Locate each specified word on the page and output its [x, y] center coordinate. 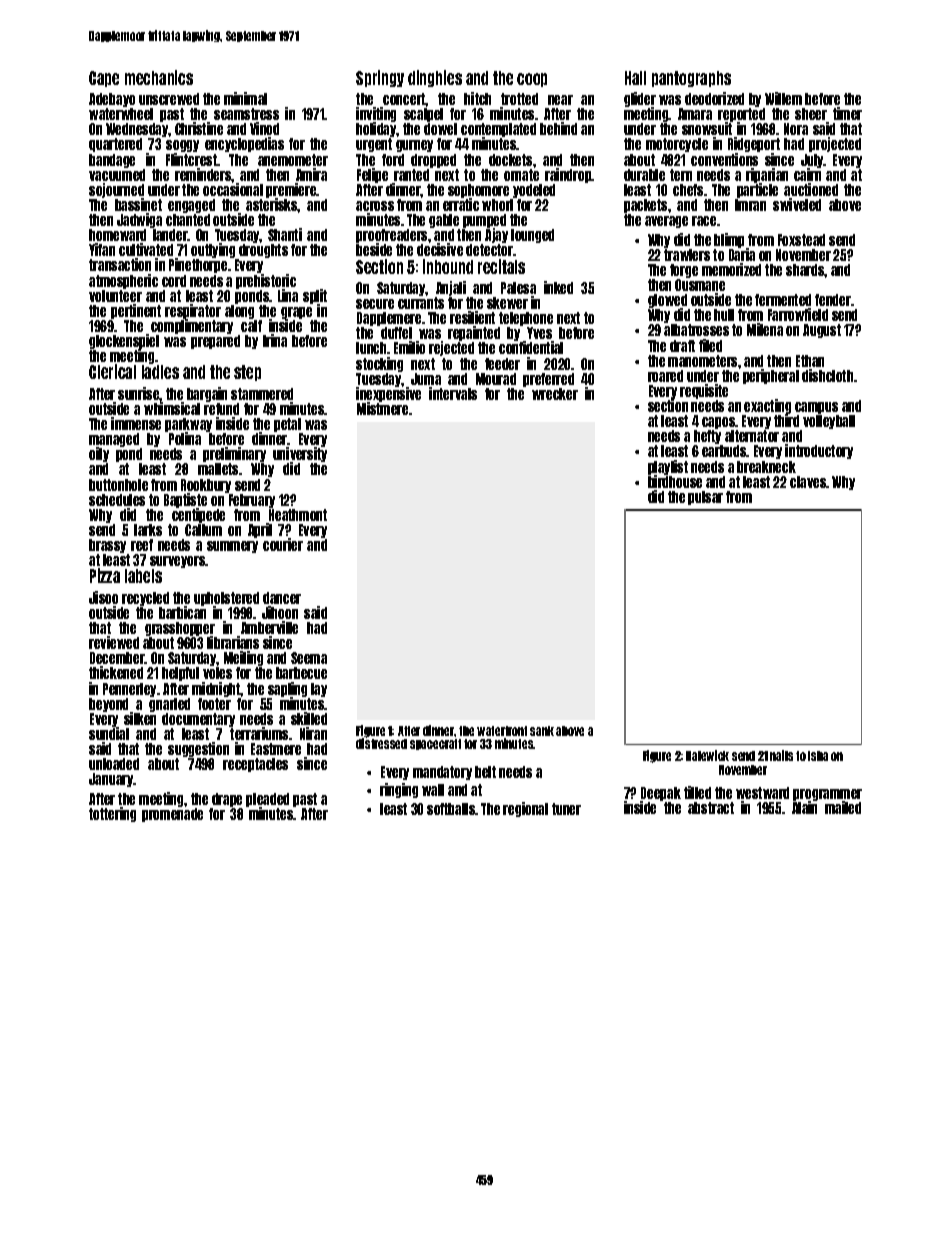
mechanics [159, 77]
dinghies [435, 78]
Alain [804, 807]
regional [525, 809]
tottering [112, 814]
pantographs [691, 79]
